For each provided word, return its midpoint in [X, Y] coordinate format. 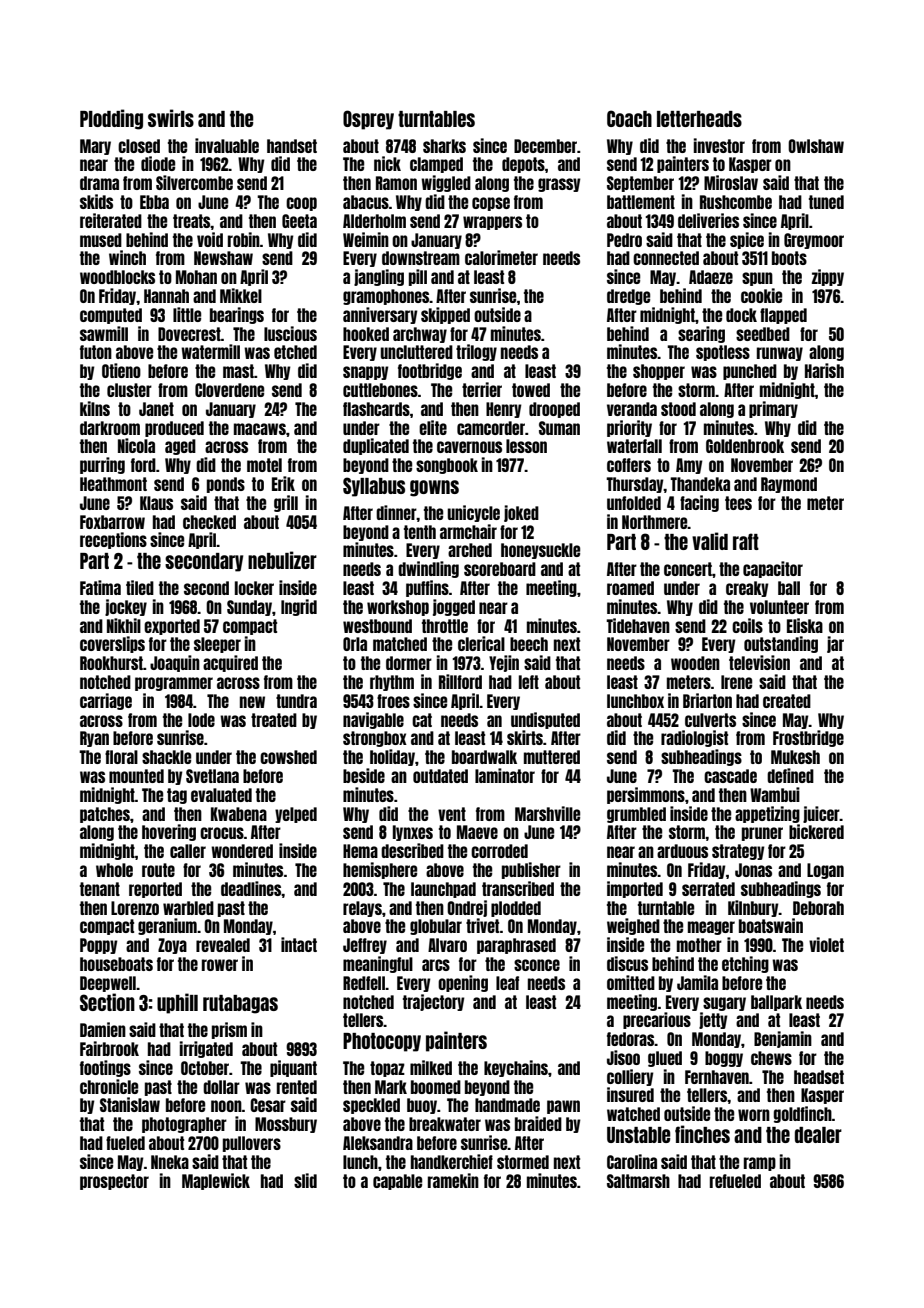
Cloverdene [229, 390]
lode [201, 720]
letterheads [699, 119]
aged [180, 447]
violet [826, 944]
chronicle [109, 1086]
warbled [188, 908]
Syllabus [374, 487]
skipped [445, 315]
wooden [695, 663]
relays [362, 909]
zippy [828, 277]
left [529, 682]
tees [738, 503]
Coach [629, 118]
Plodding [111, 119]
